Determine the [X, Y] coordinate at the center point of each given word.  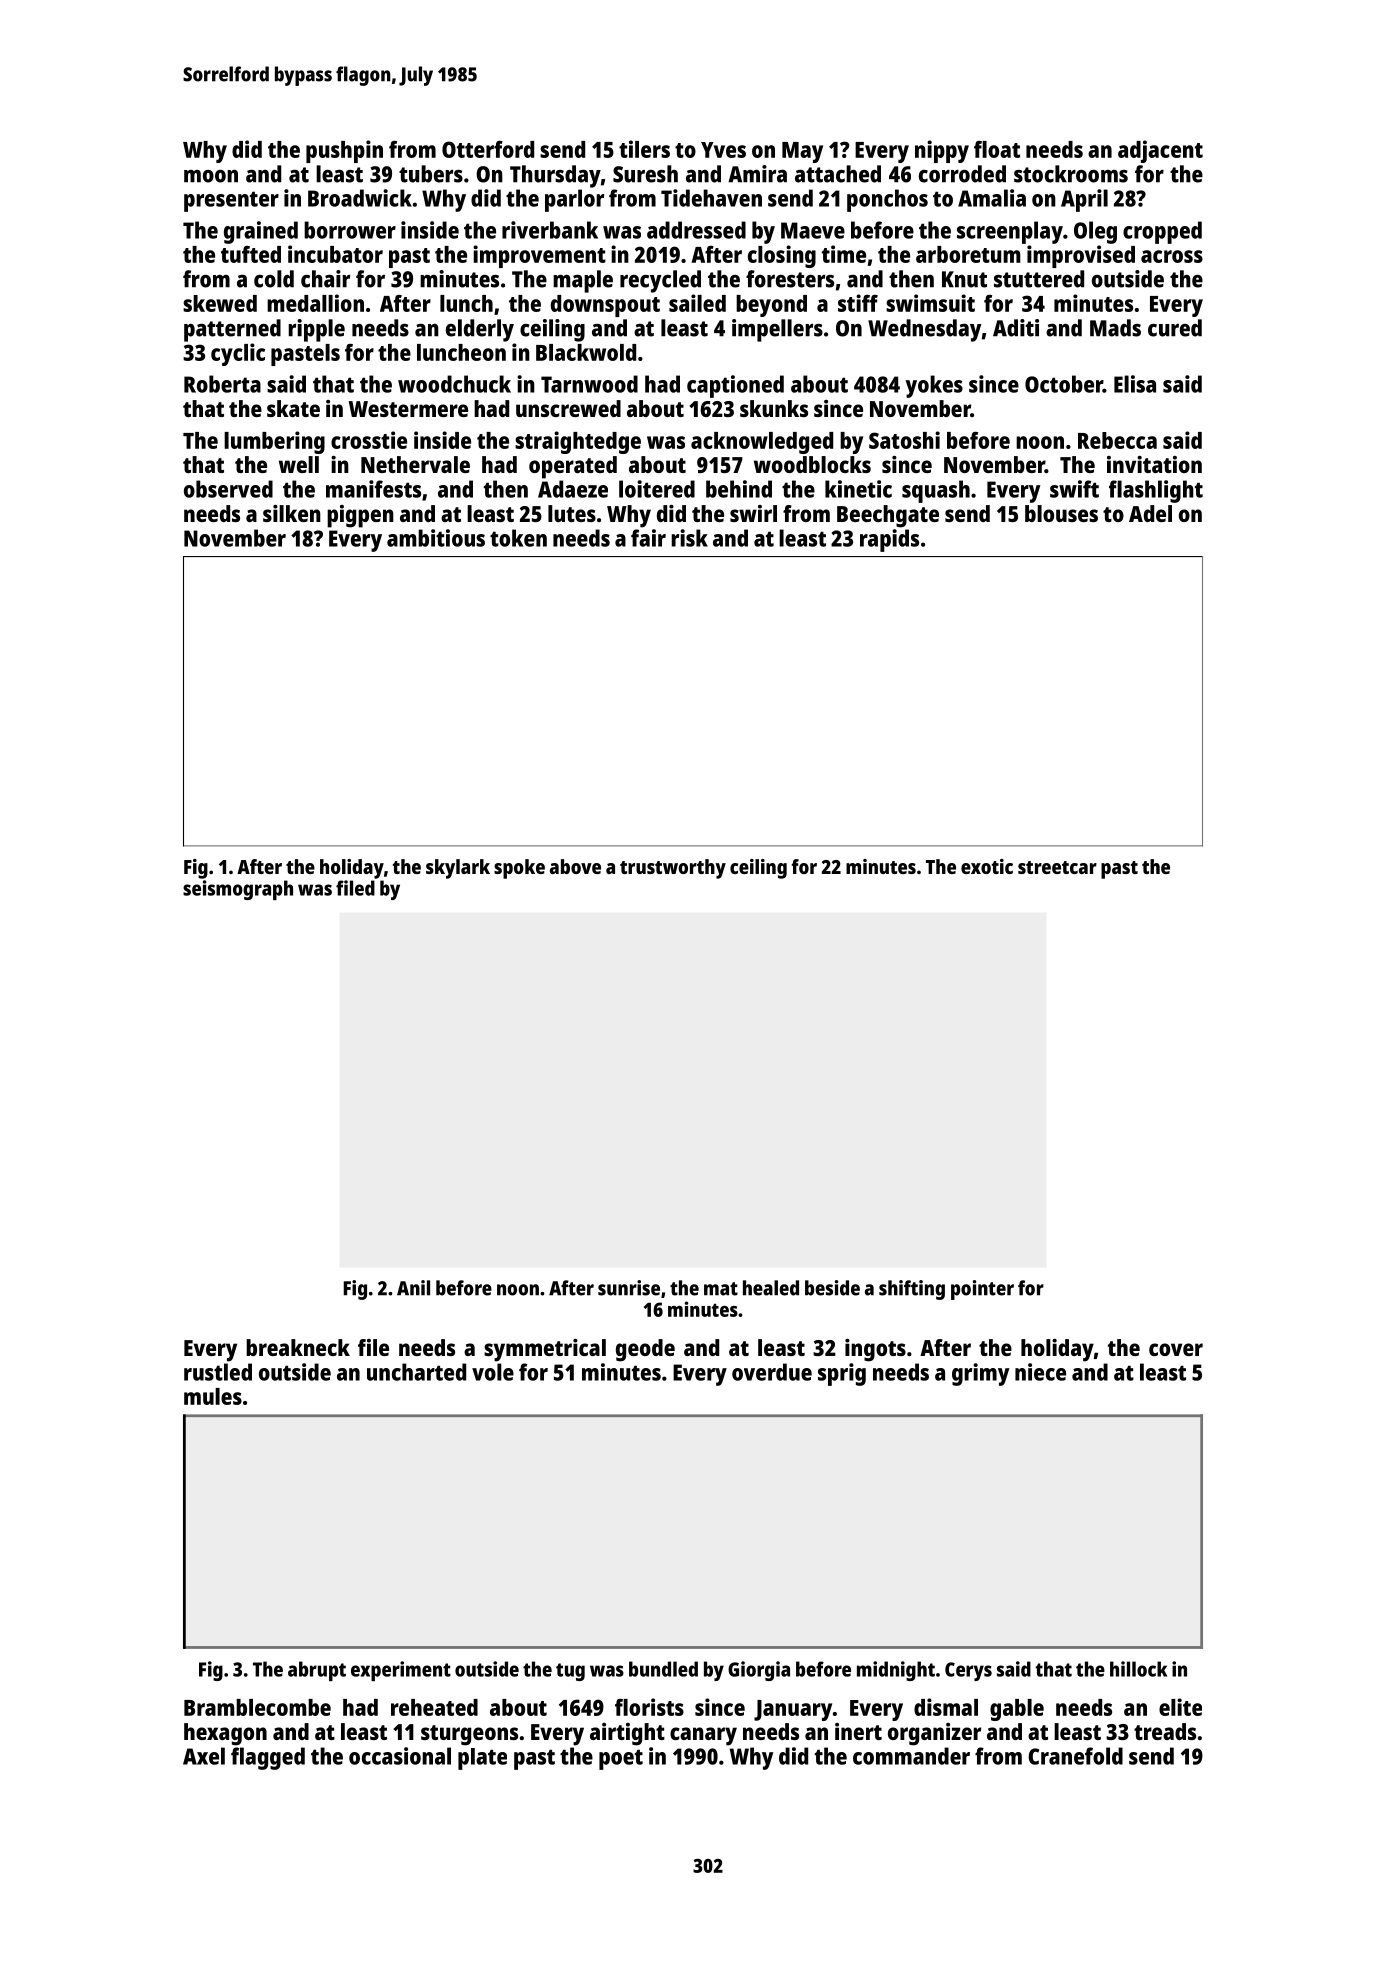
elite [1180, 1707]
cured [1175, 328]
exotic [987, 866]
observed [228, 489]
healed [771, 1288]
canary [703, 1736]
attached [838, 174]
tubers [431, 174]
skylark [458, 869]
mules [213, 1396]
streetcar [1057, 867]
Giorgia [759, 1671]
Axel [204, 1756]
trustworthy [673, 869]
